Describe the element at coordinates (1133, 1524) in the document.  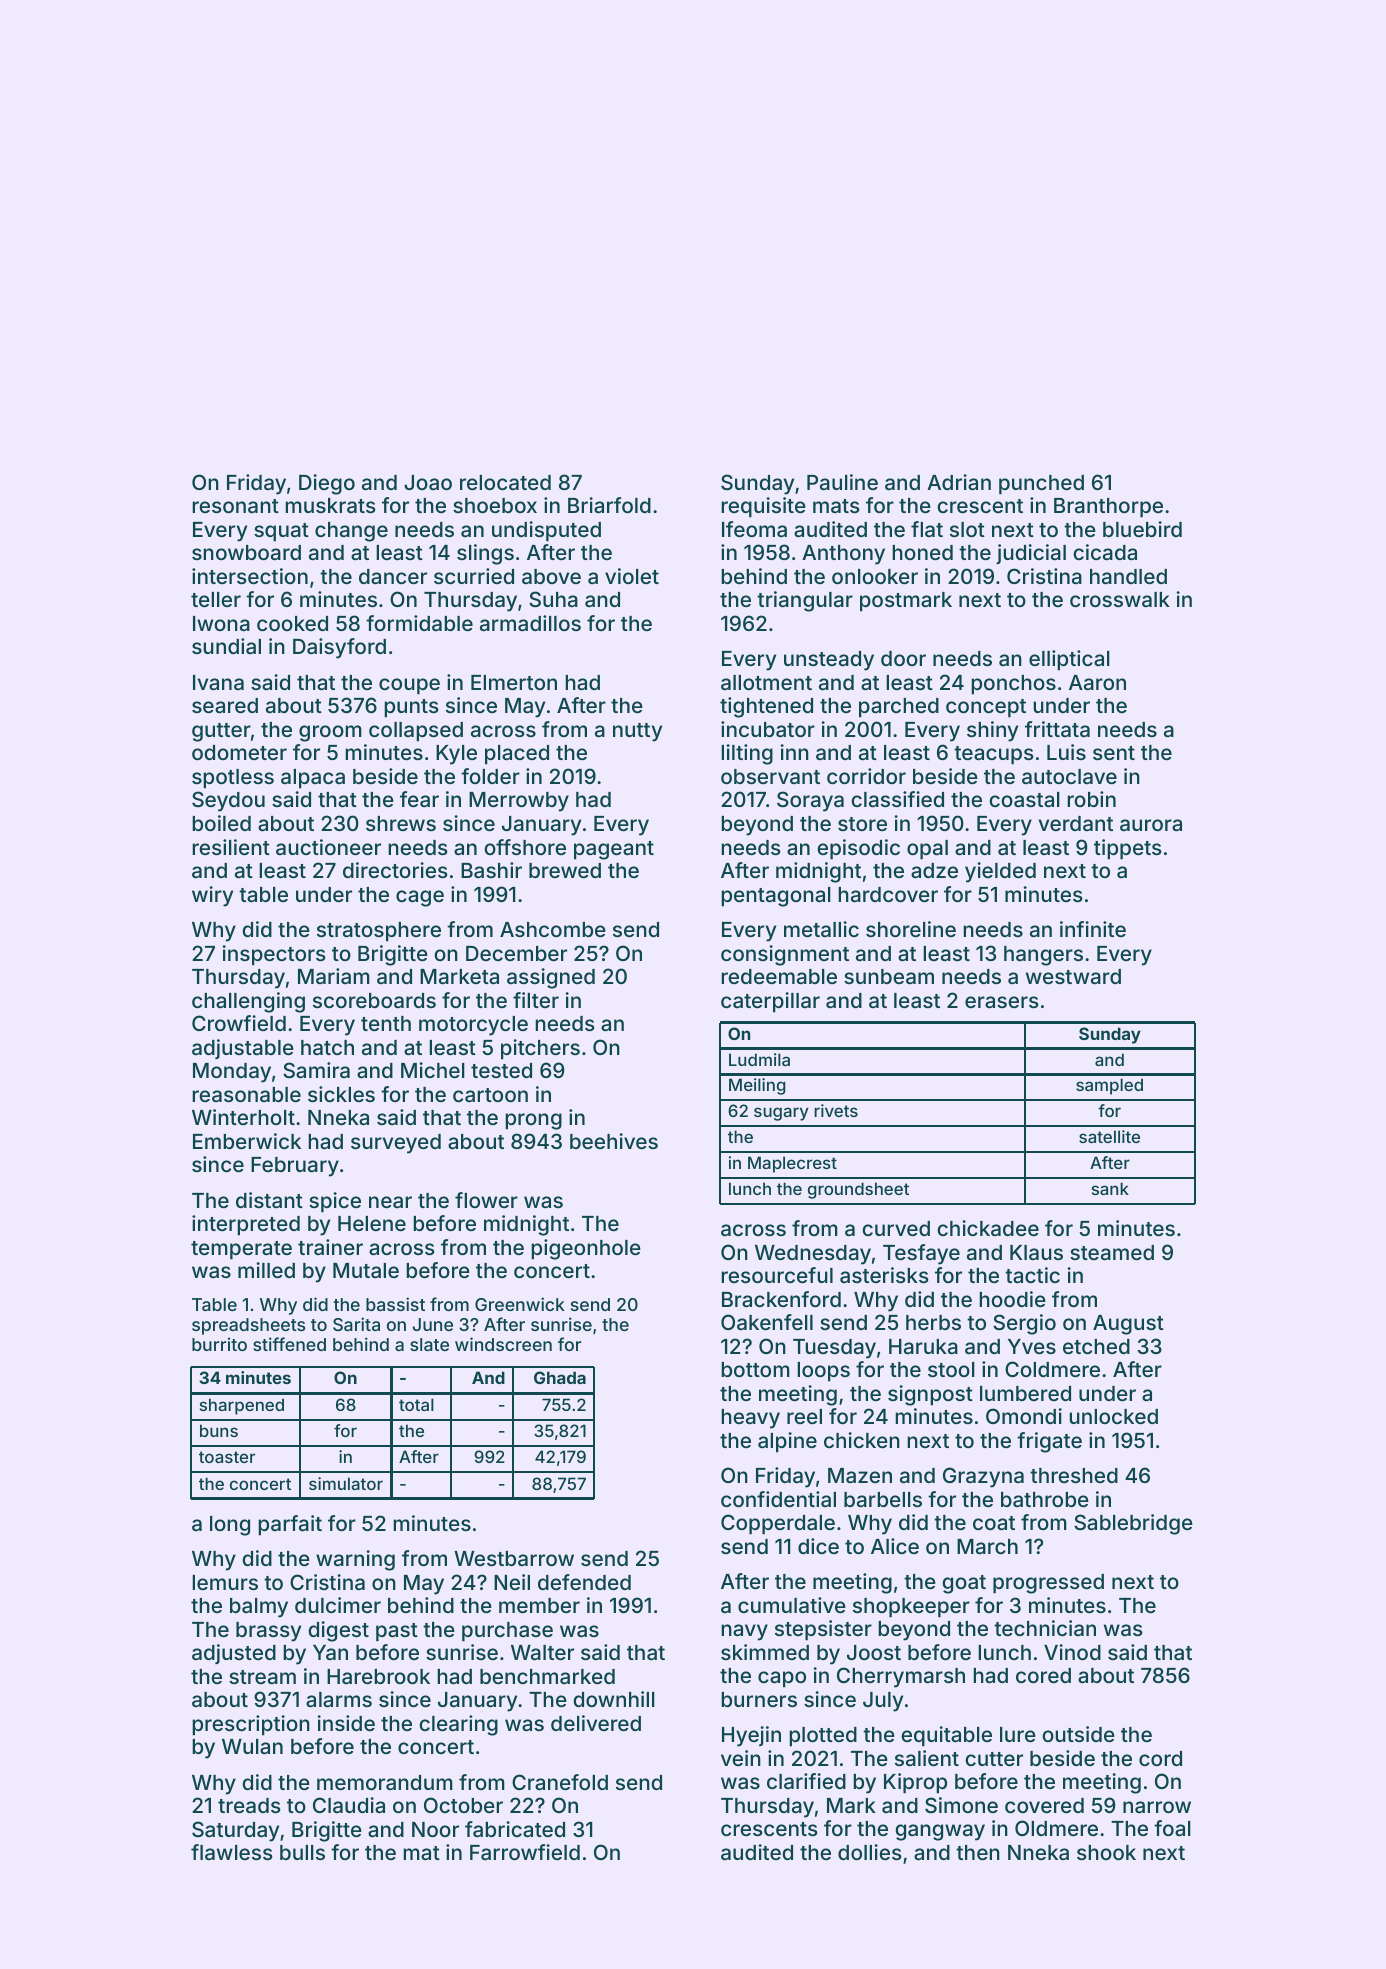
I see `Sablebridge` at that location.
